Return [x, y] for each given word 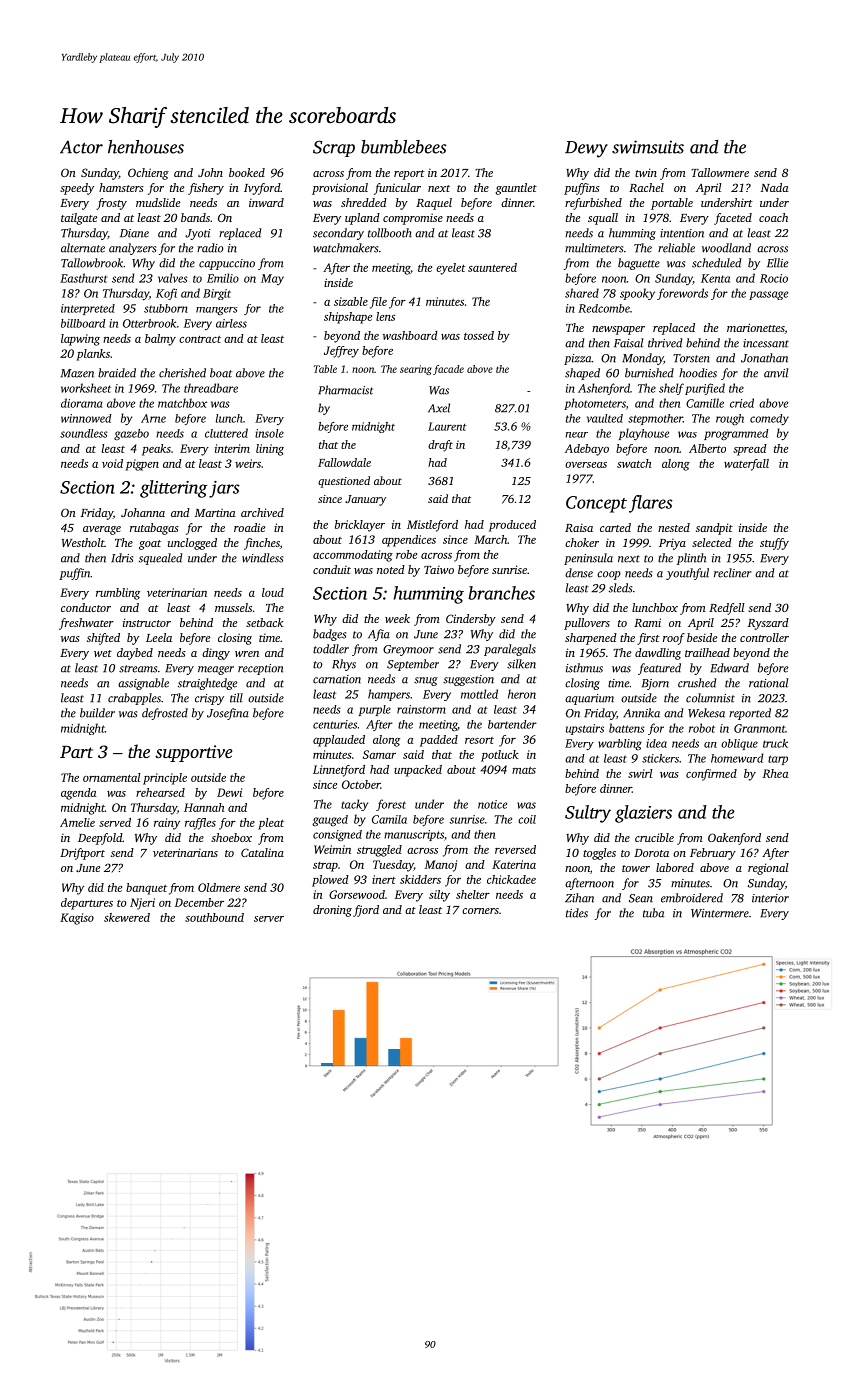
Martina [215, 512]
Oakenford [734, 839]
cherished [182, 373]
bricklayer [360, 526]
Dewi [229, 792]
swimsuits [648, 147]
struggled [379, 851]
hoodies [698, 373]
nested [674, 527]
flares [651, 504]
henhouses [146, 147]
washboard [410, 335]
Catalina [262, 852]
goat [150, 545]
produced [512, 526]
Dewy [586, 149]
